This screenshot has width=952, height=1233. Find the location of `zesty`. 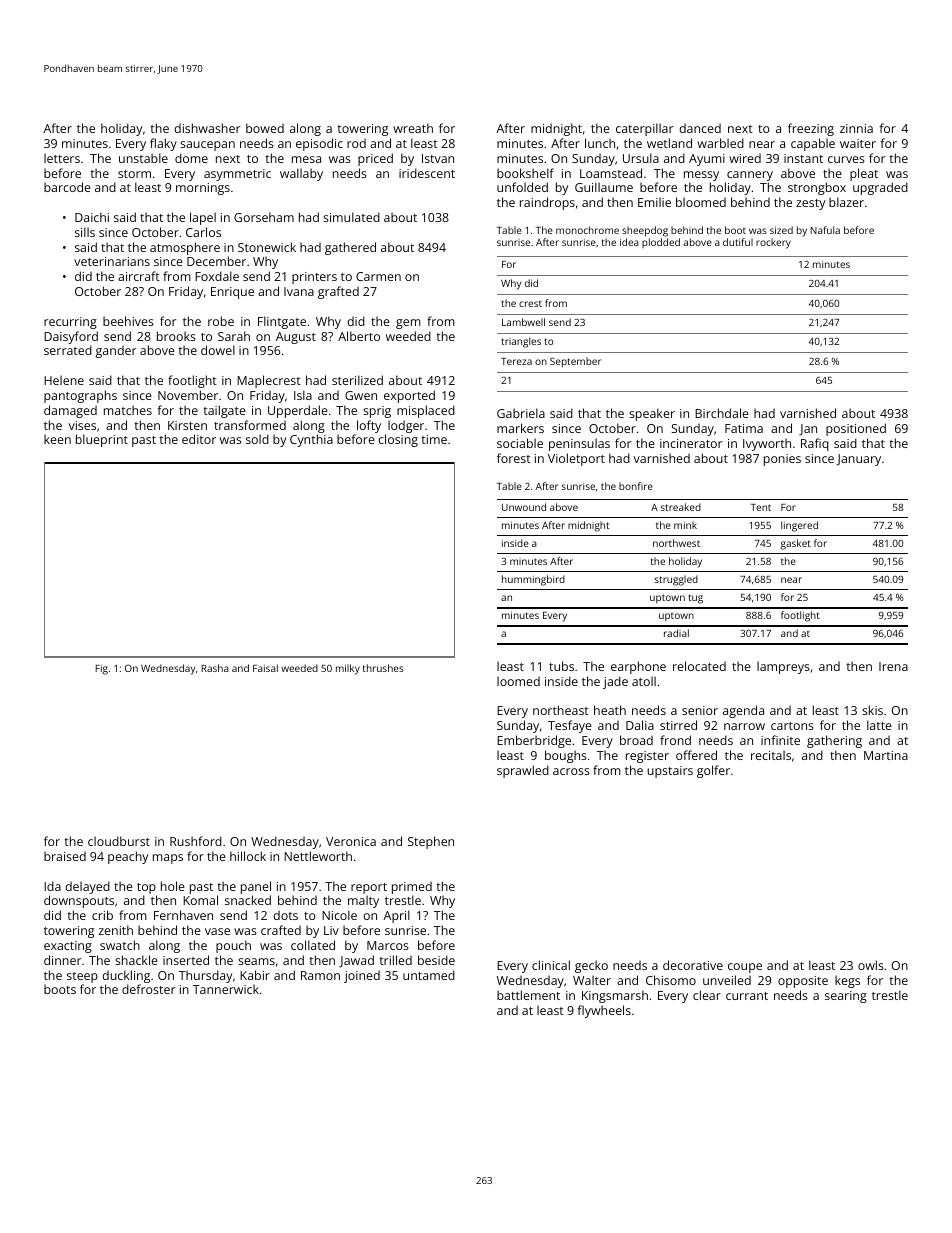

zesty is located at coordinates (810, 204).
